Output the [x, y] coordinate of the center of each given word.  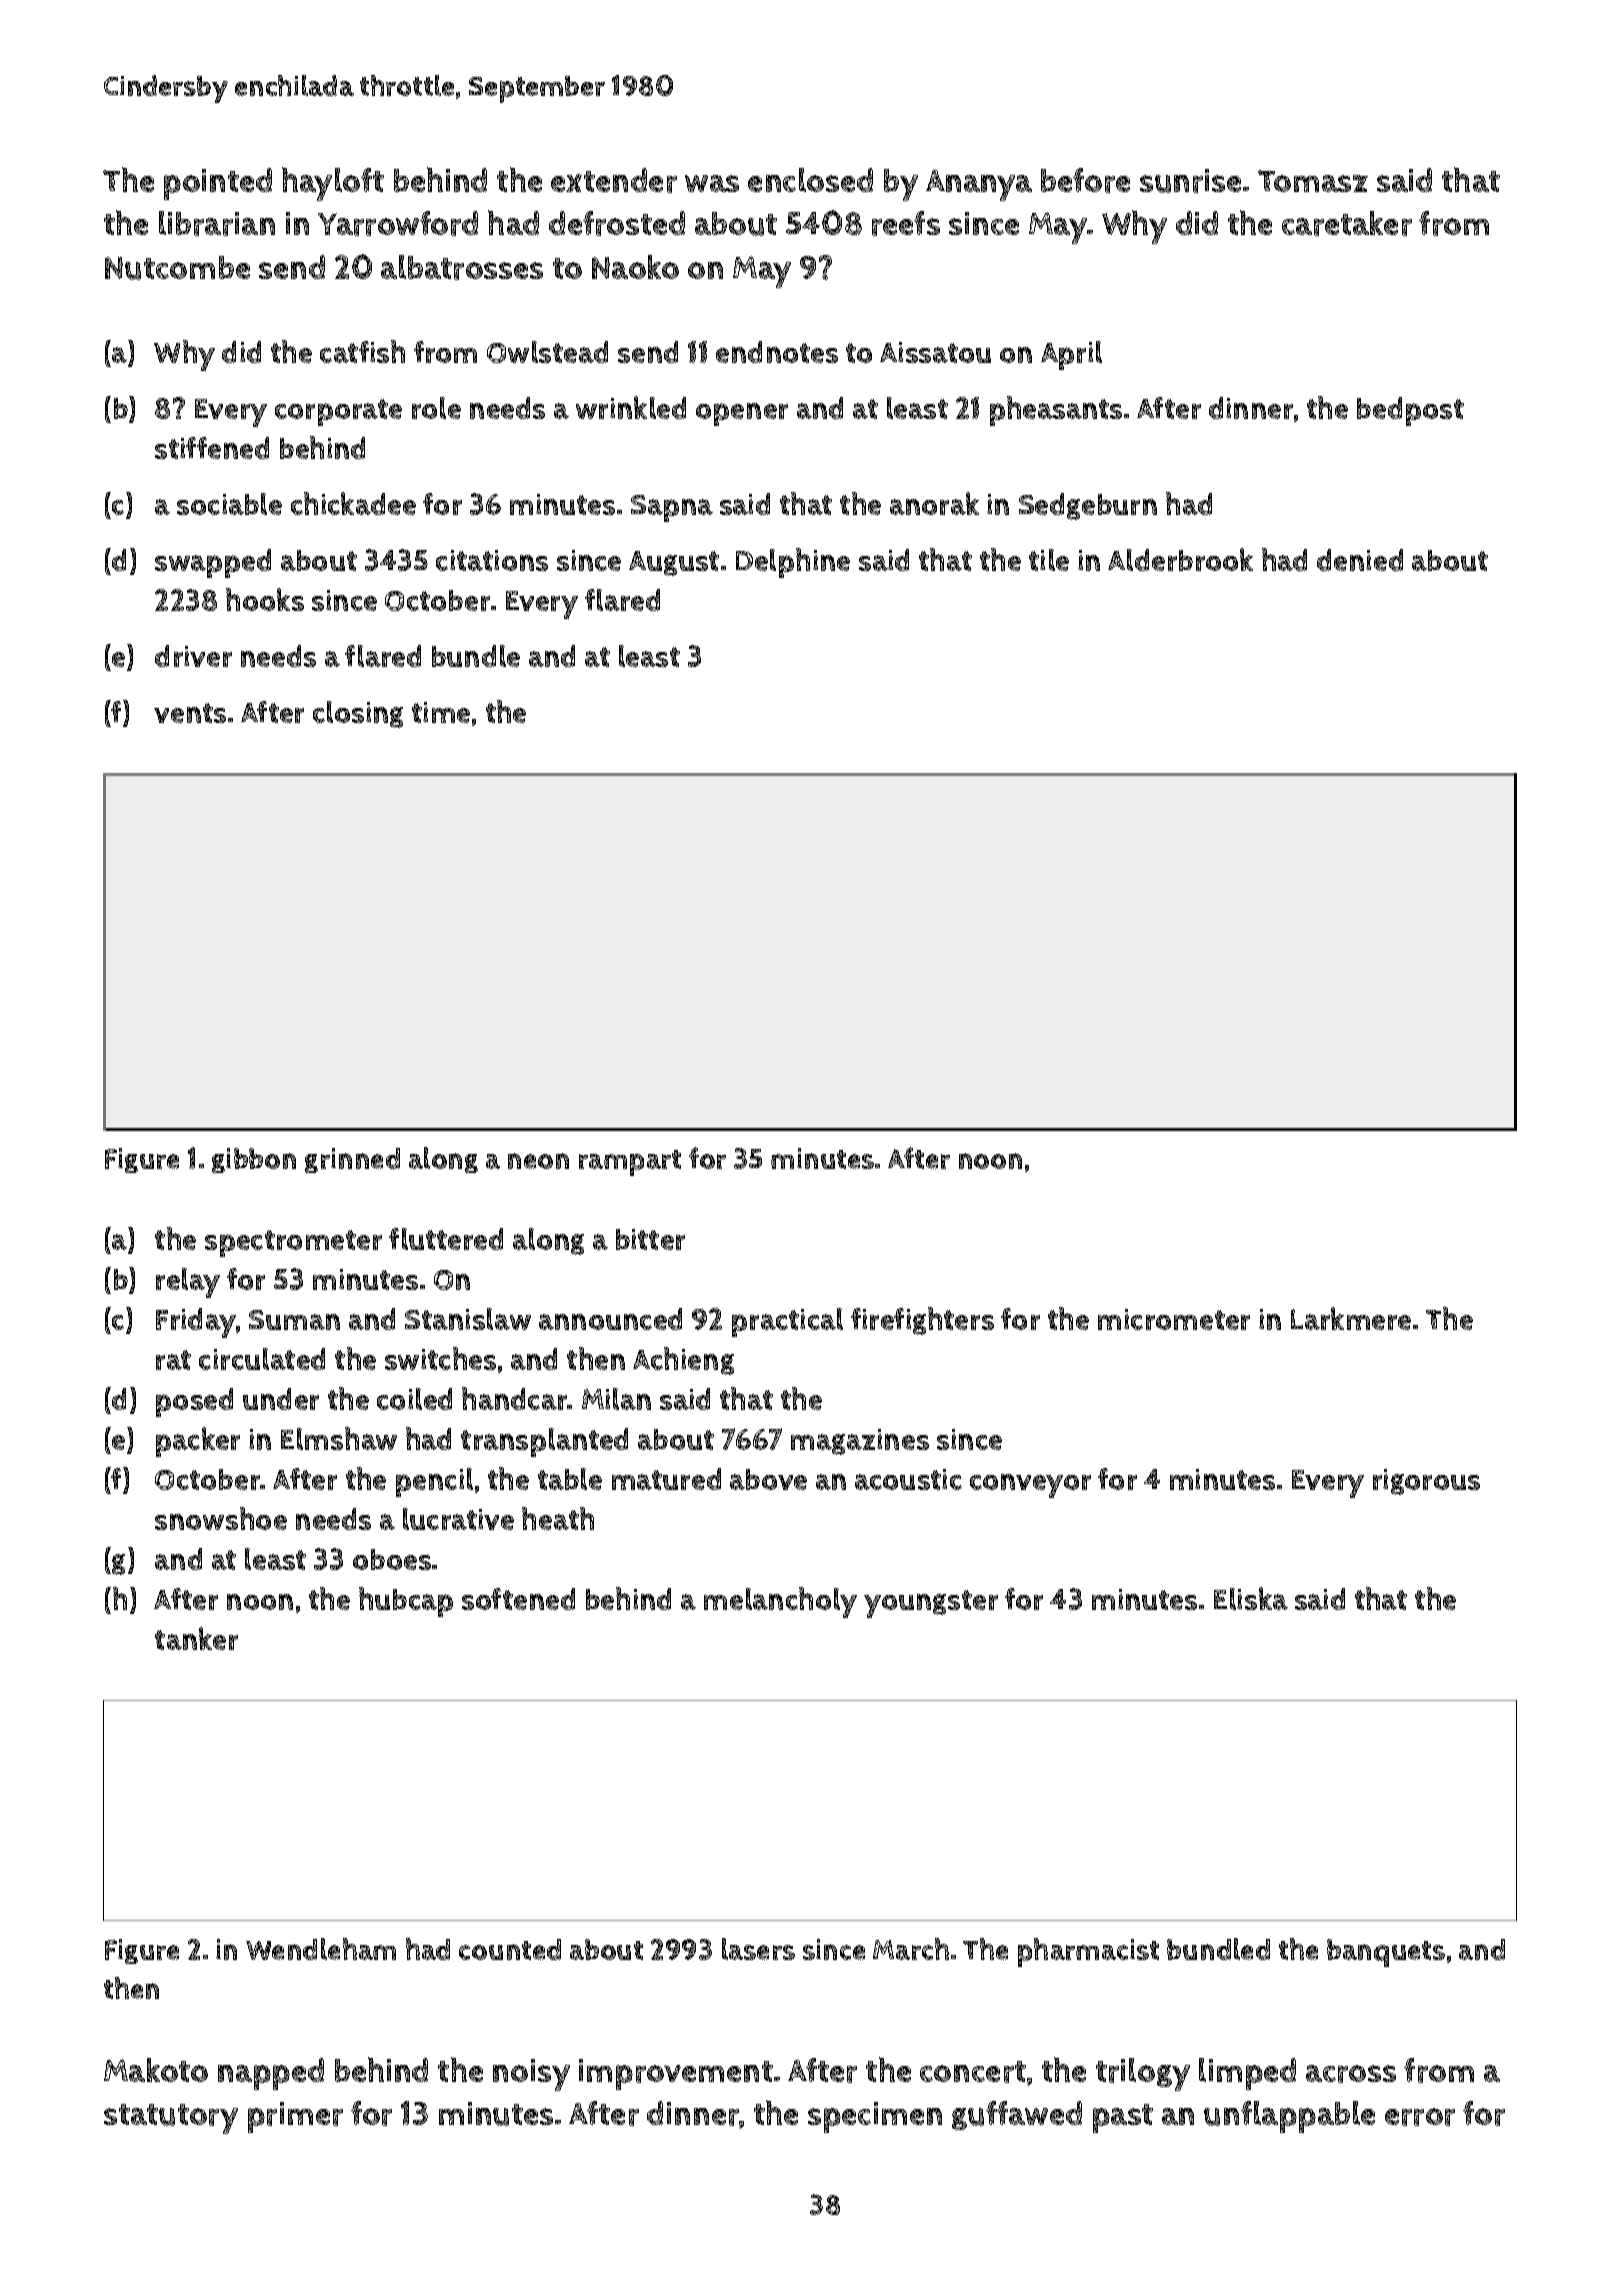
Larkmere [1351, 1318]
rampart [630, 1163]
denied [1360, 560]
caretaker [1347, 223]
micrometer [1174, 1319]
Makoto [156, 2070]
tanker [196, 1638]
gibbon [254, 1160]
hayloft [333, 184]
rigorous [1426, 1482]
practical [787, 1322]
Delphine [793, 563]
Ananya [979, 185]
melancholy [780, 1602]
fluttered [446, 1239]
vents [190, 713]
